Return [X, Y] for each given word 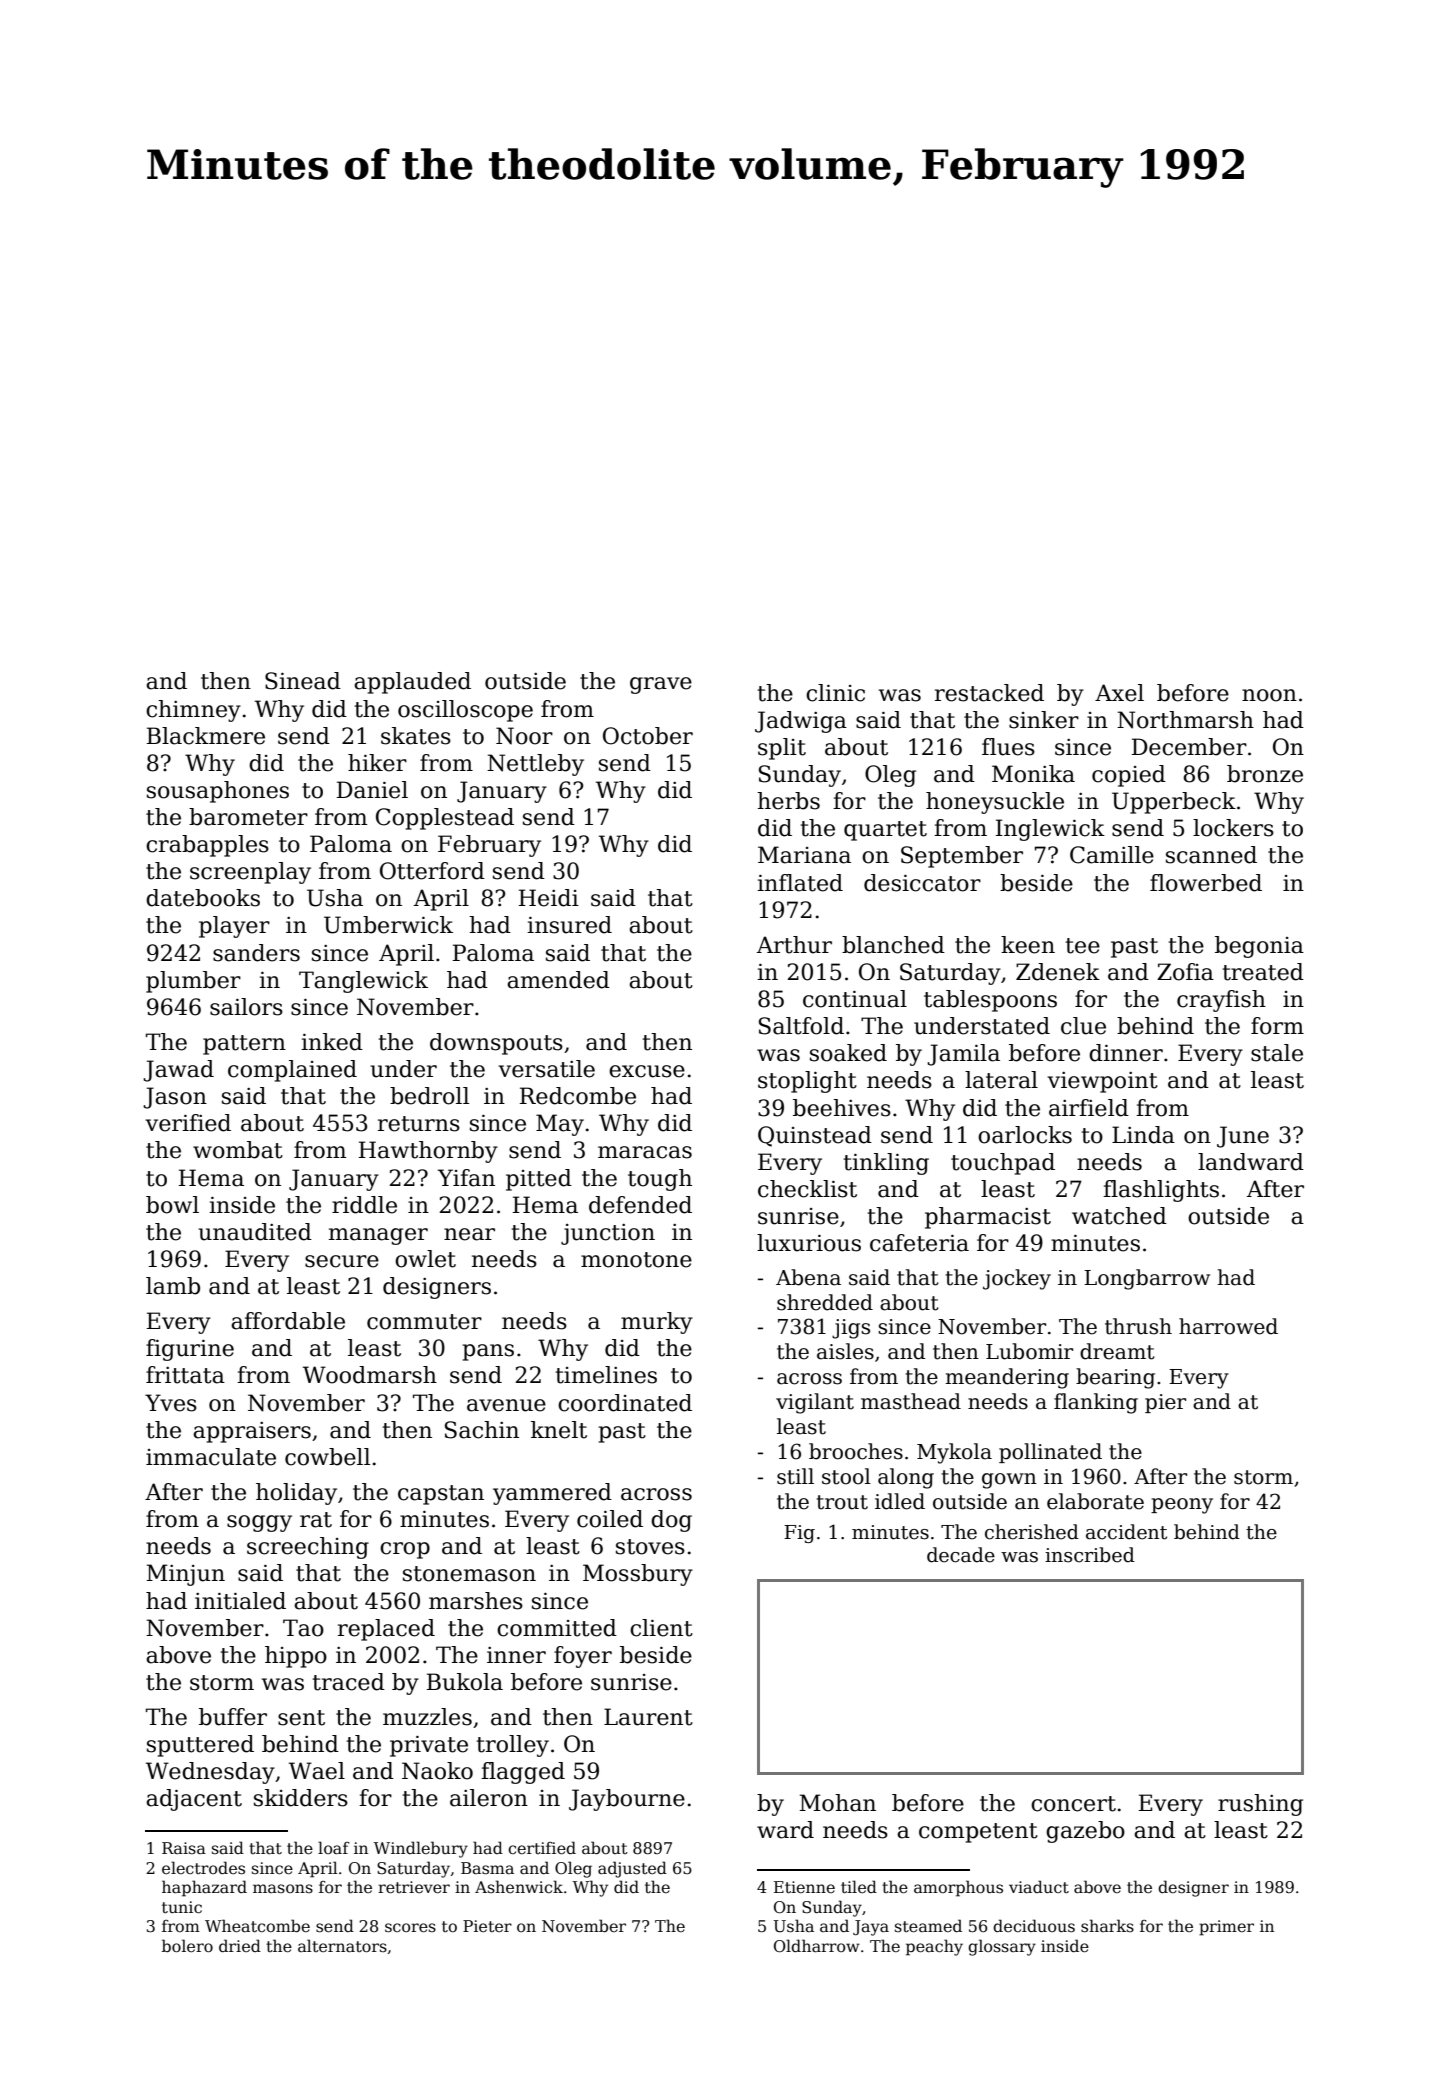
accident [1126, 1532]
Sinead [303, 681]
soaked [848, 1053]
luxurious [809, 1243]
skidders [301, 1798]
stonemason [469, 1574]
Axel [1119, 693]
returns [419, 1124]
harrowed [1228, 1326]
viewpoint [1102, 1082]
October [648, 736]
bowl [172, 1205]
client [661, 1628]
